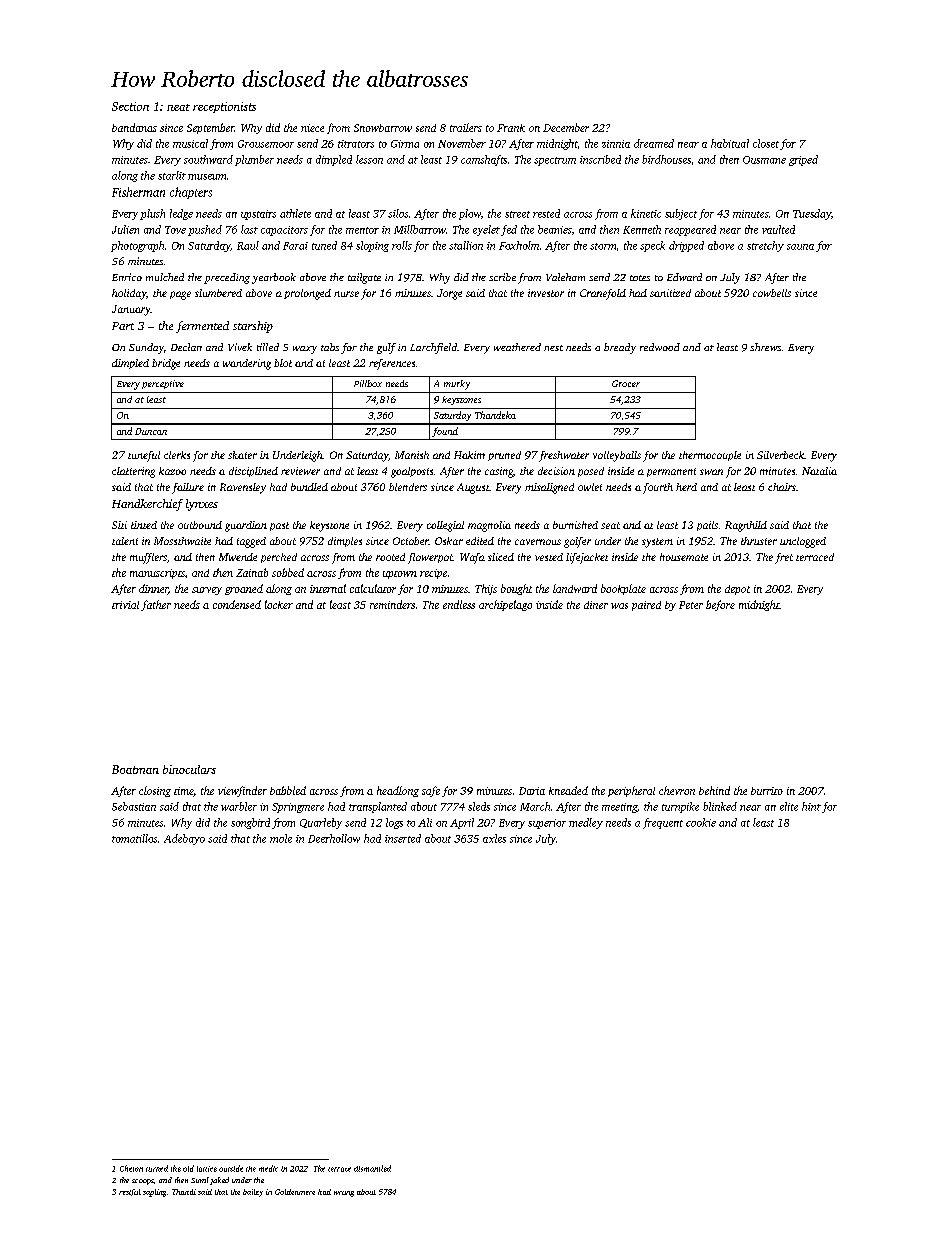  I want to click on bailey, so click(253, 1193).
